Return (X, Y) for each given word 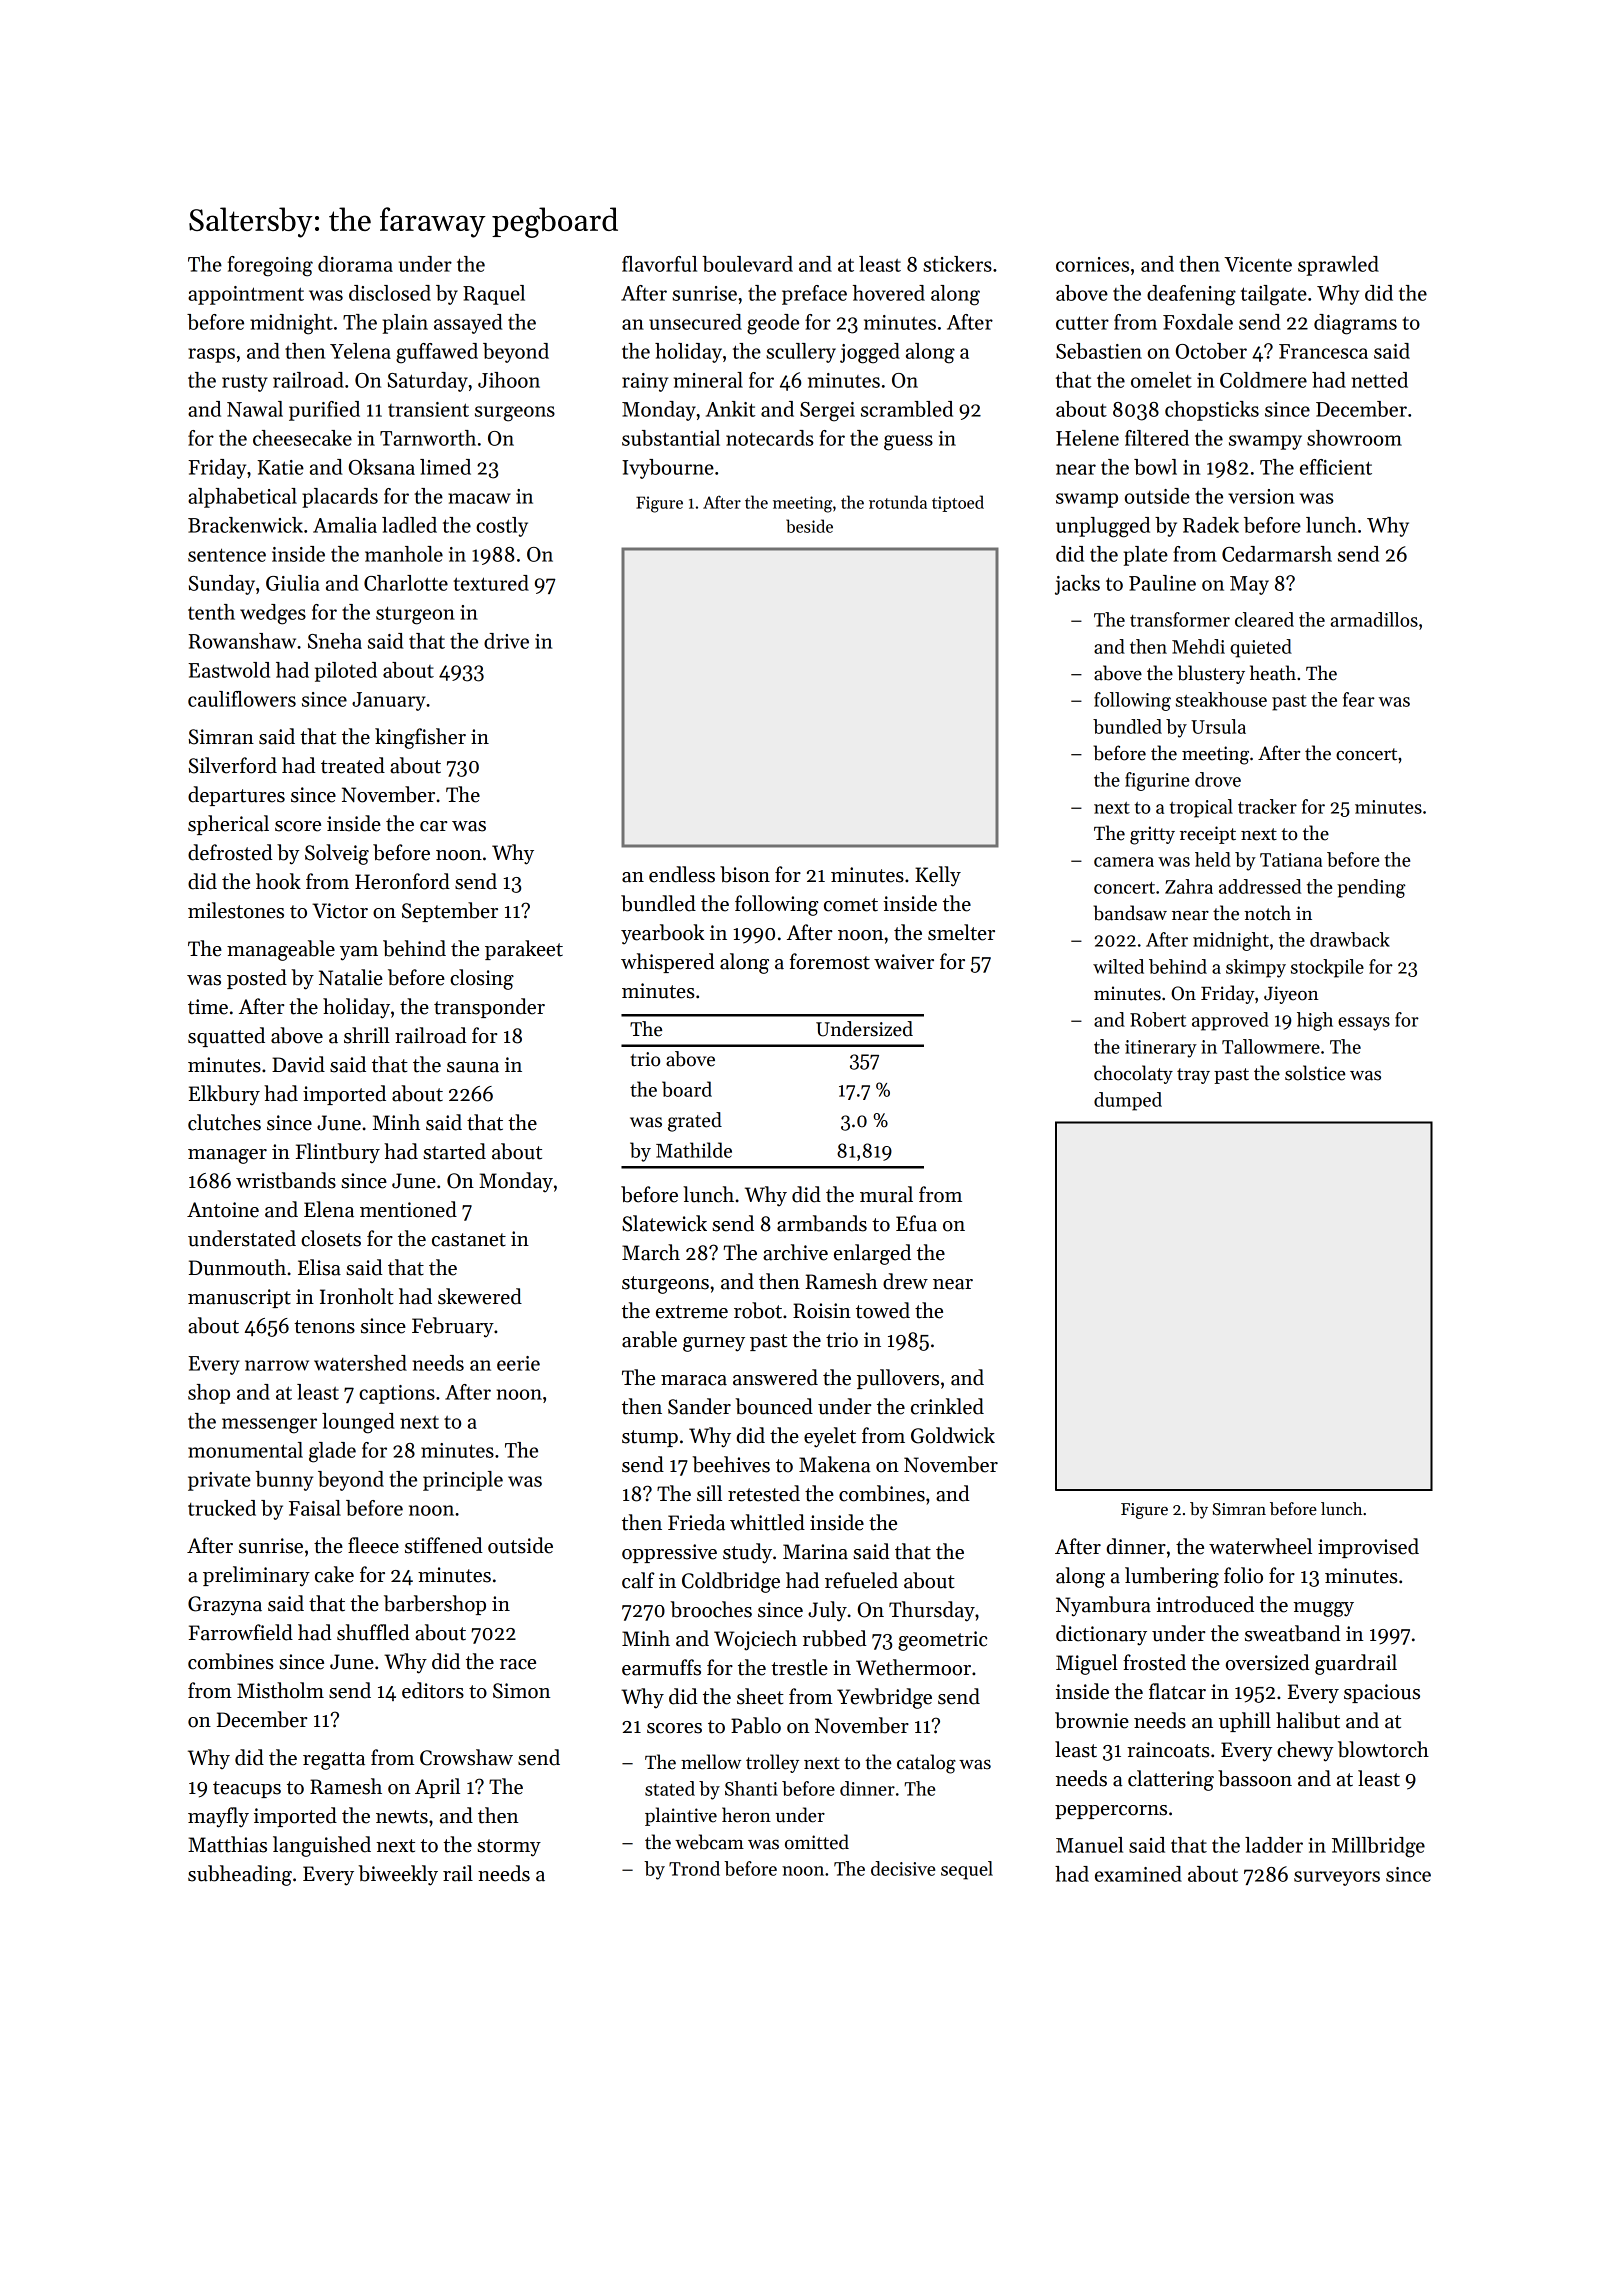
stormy (509, 1848)
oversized (1268, 1662)
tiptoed (958, 503)
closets (331, 1238)
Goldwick (953, 1435)
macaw (479, 498)
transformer (1180, 619)
